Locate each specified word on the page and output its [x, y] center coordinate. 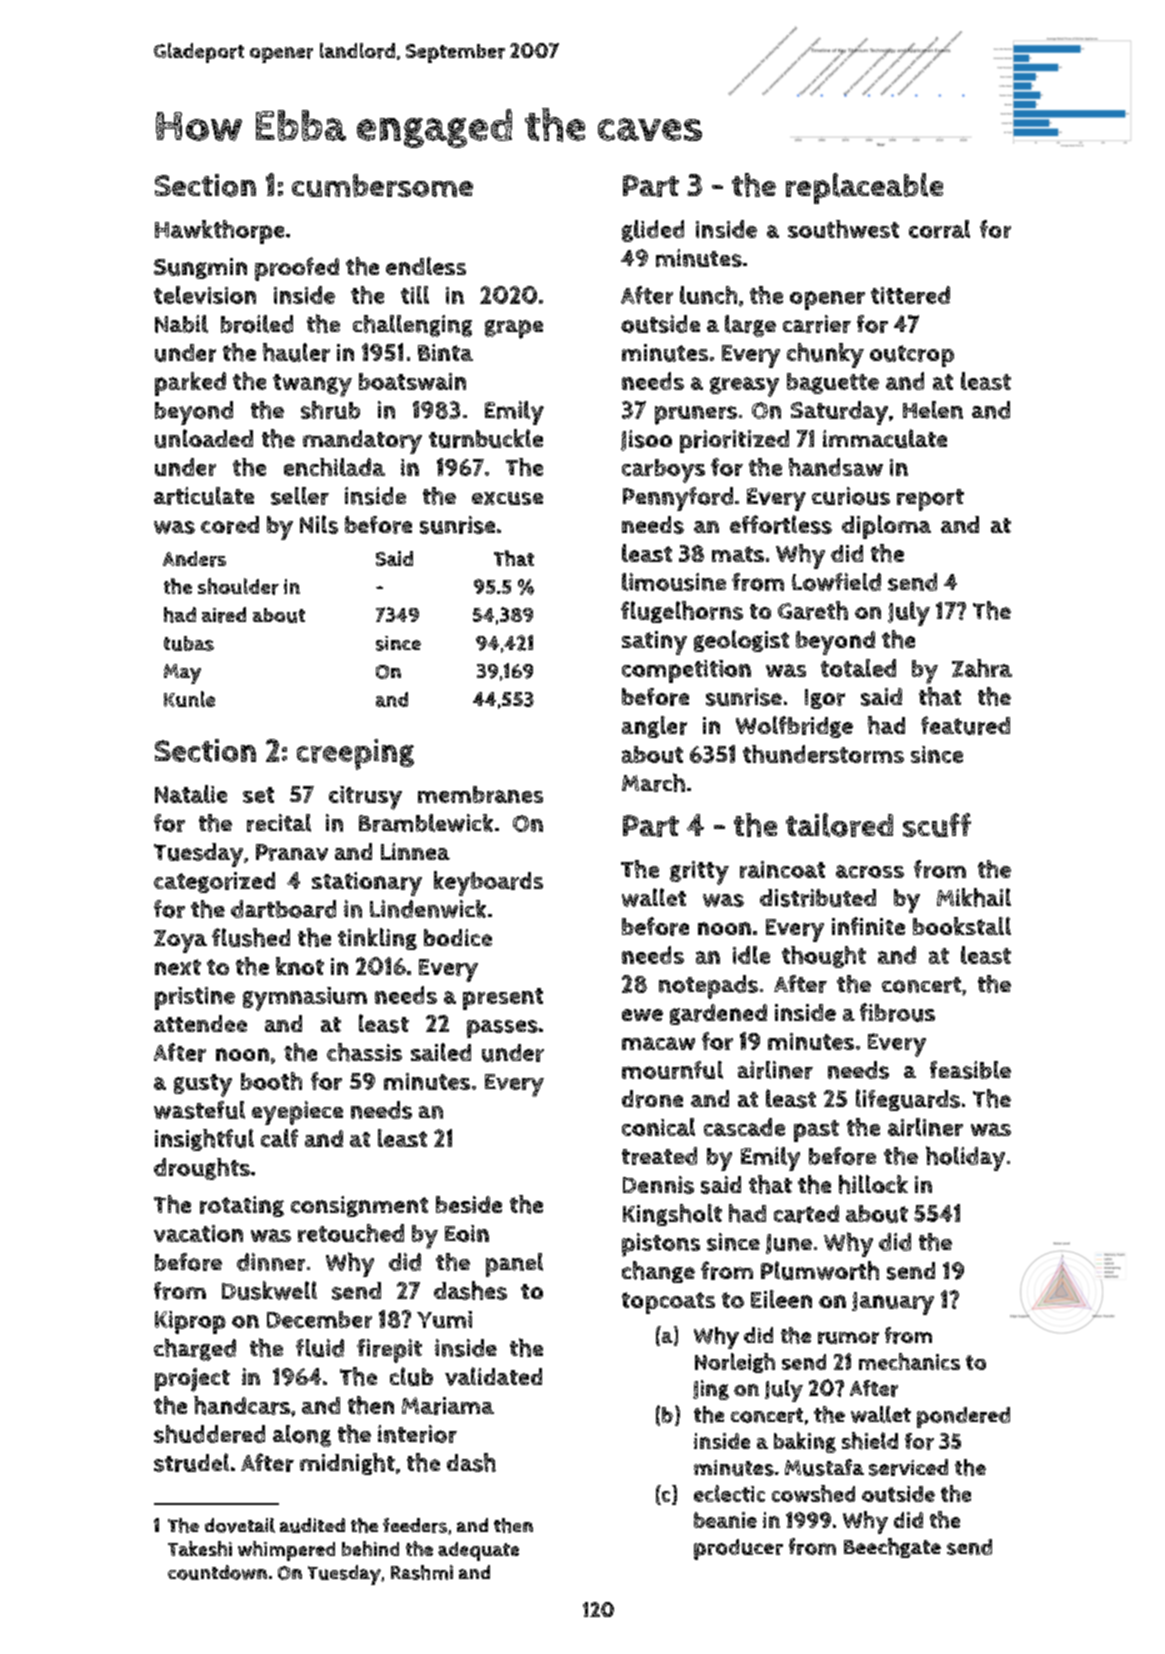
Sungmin [200, 268]
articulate [204, 496]
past [816, 1131]
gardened [718, 1014]
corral [939, 229]
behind [370, 1548]
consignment [359, 1206]
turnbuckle [486, 438]
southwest [843, 229]
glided [653, 231]
